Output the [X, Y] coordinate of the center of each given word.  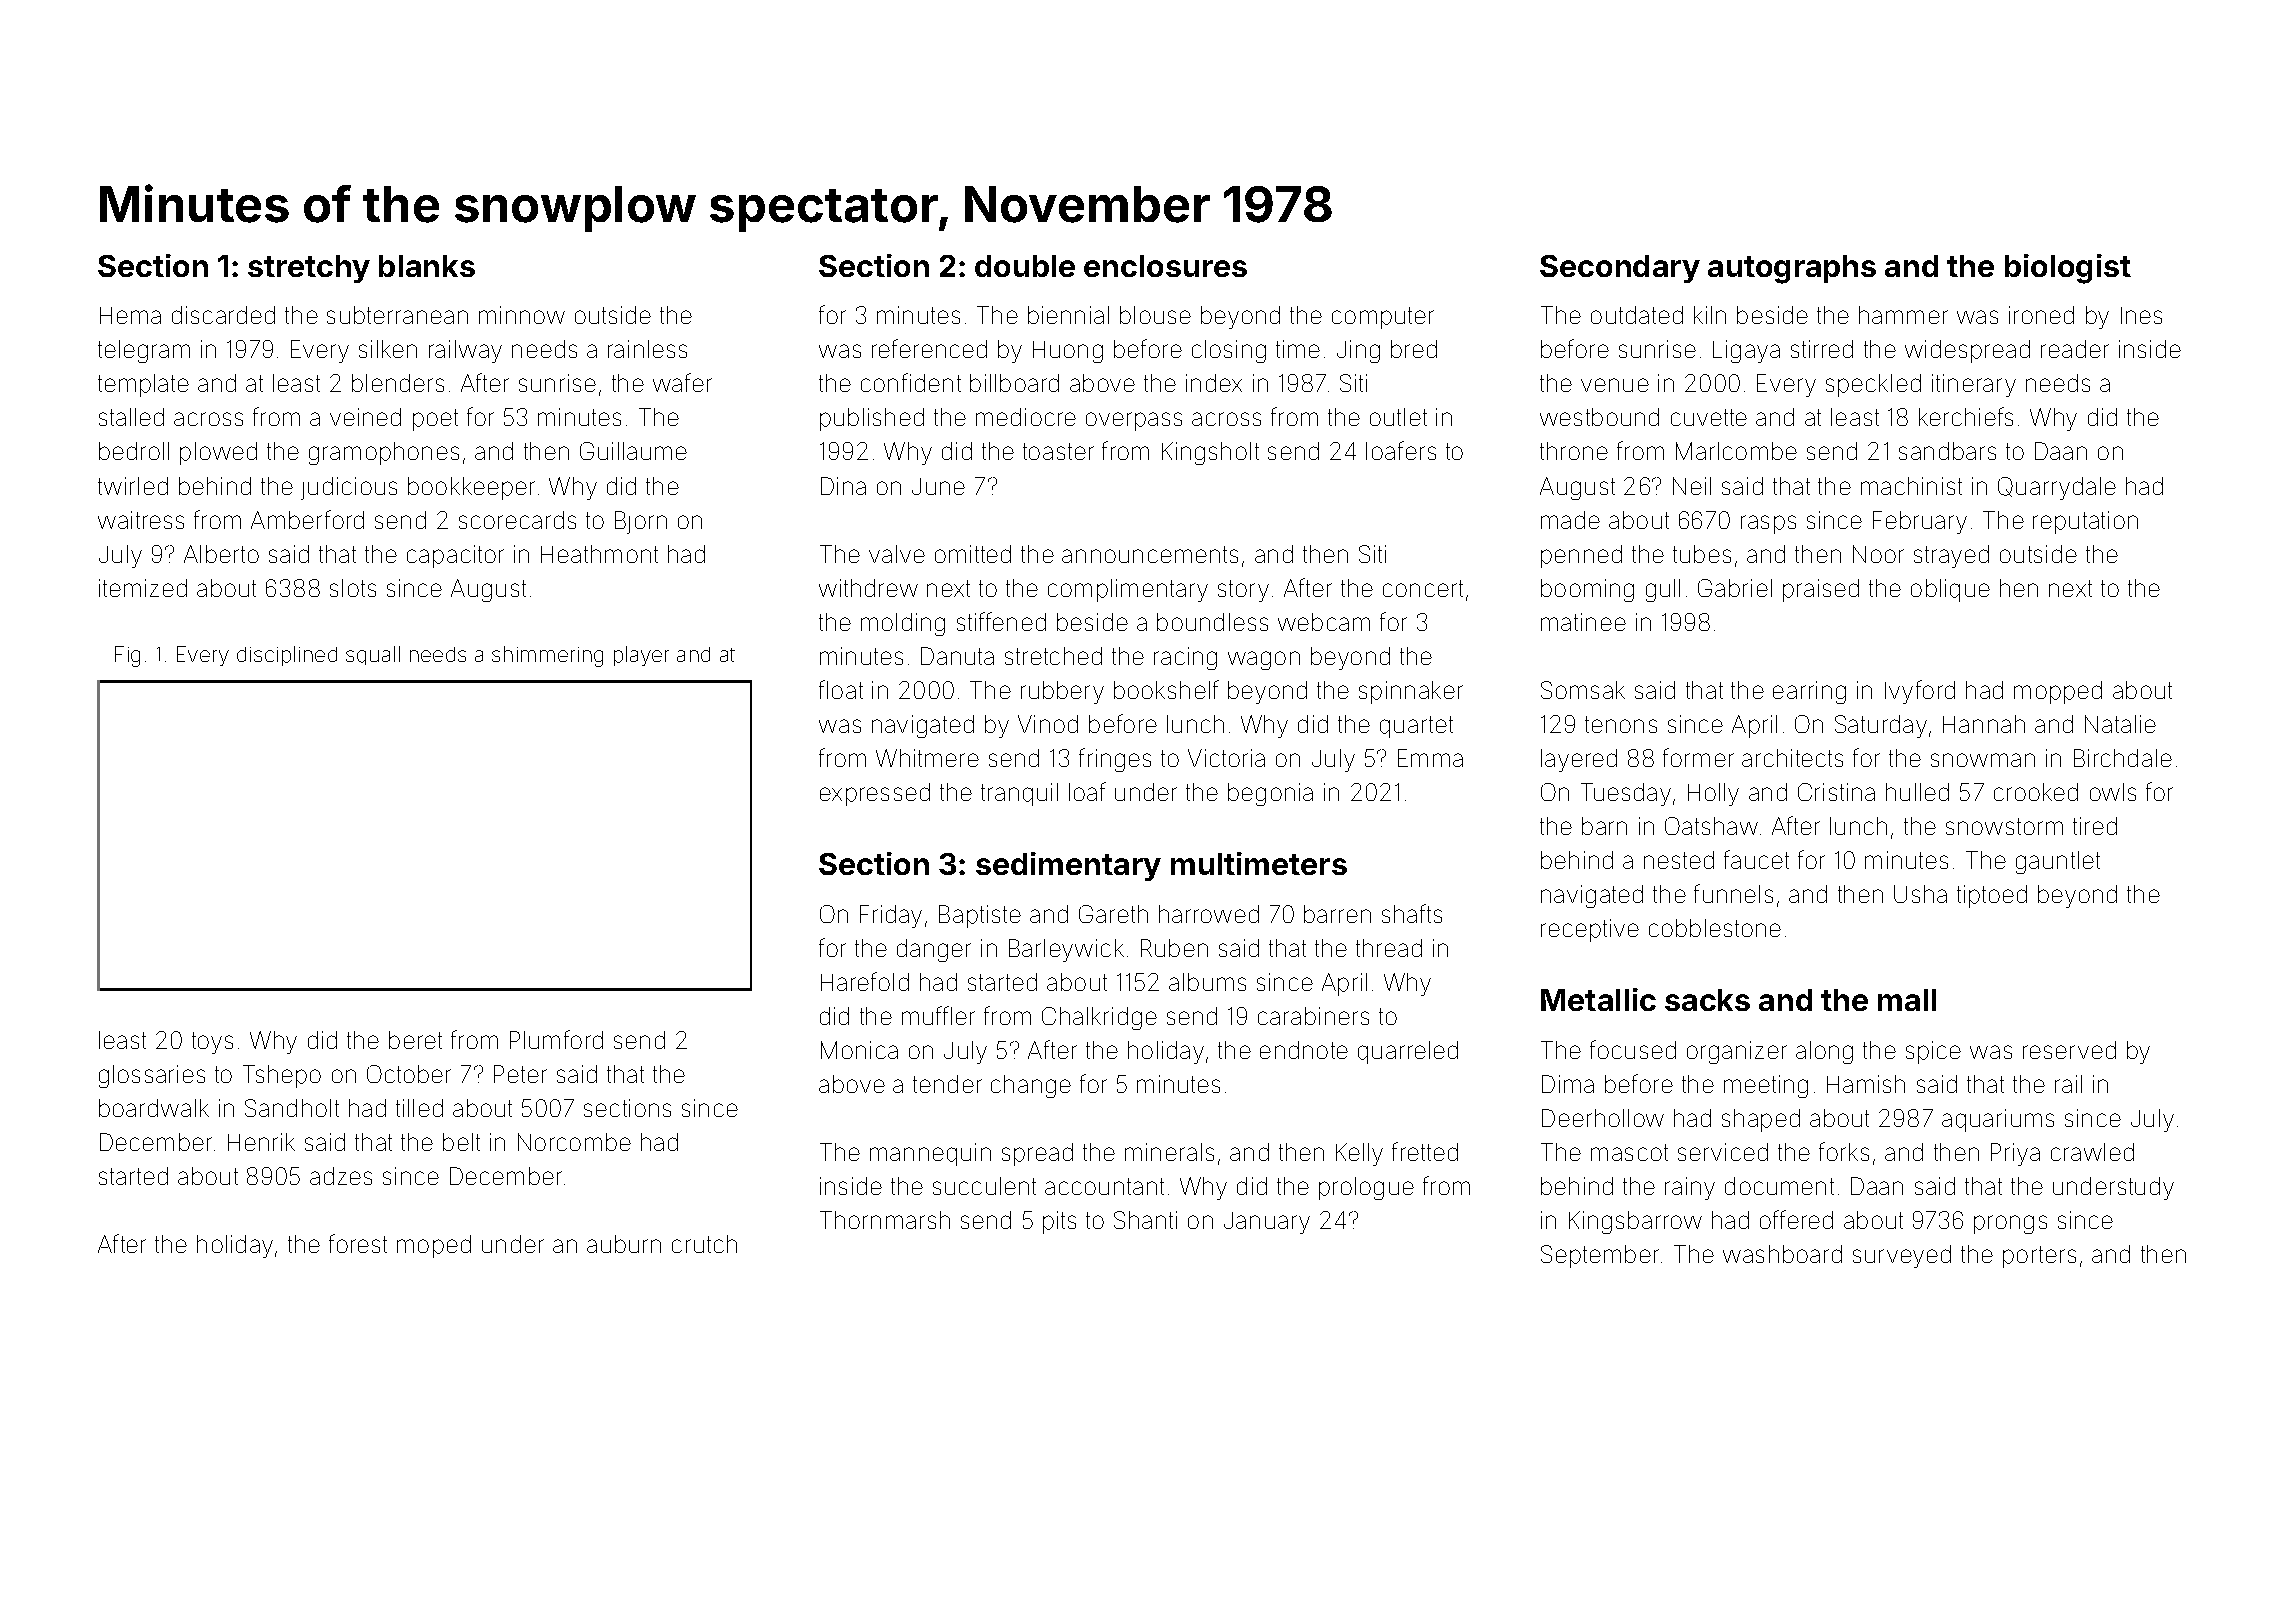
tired [2095, 826]
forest [358, 1243]
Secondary [1620, 269]
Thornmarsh [885, 1220]
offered [1796, 1219]
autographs [1792, 269]
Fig [127, 656]
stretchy [309, 269]
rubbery [1062, 692]
